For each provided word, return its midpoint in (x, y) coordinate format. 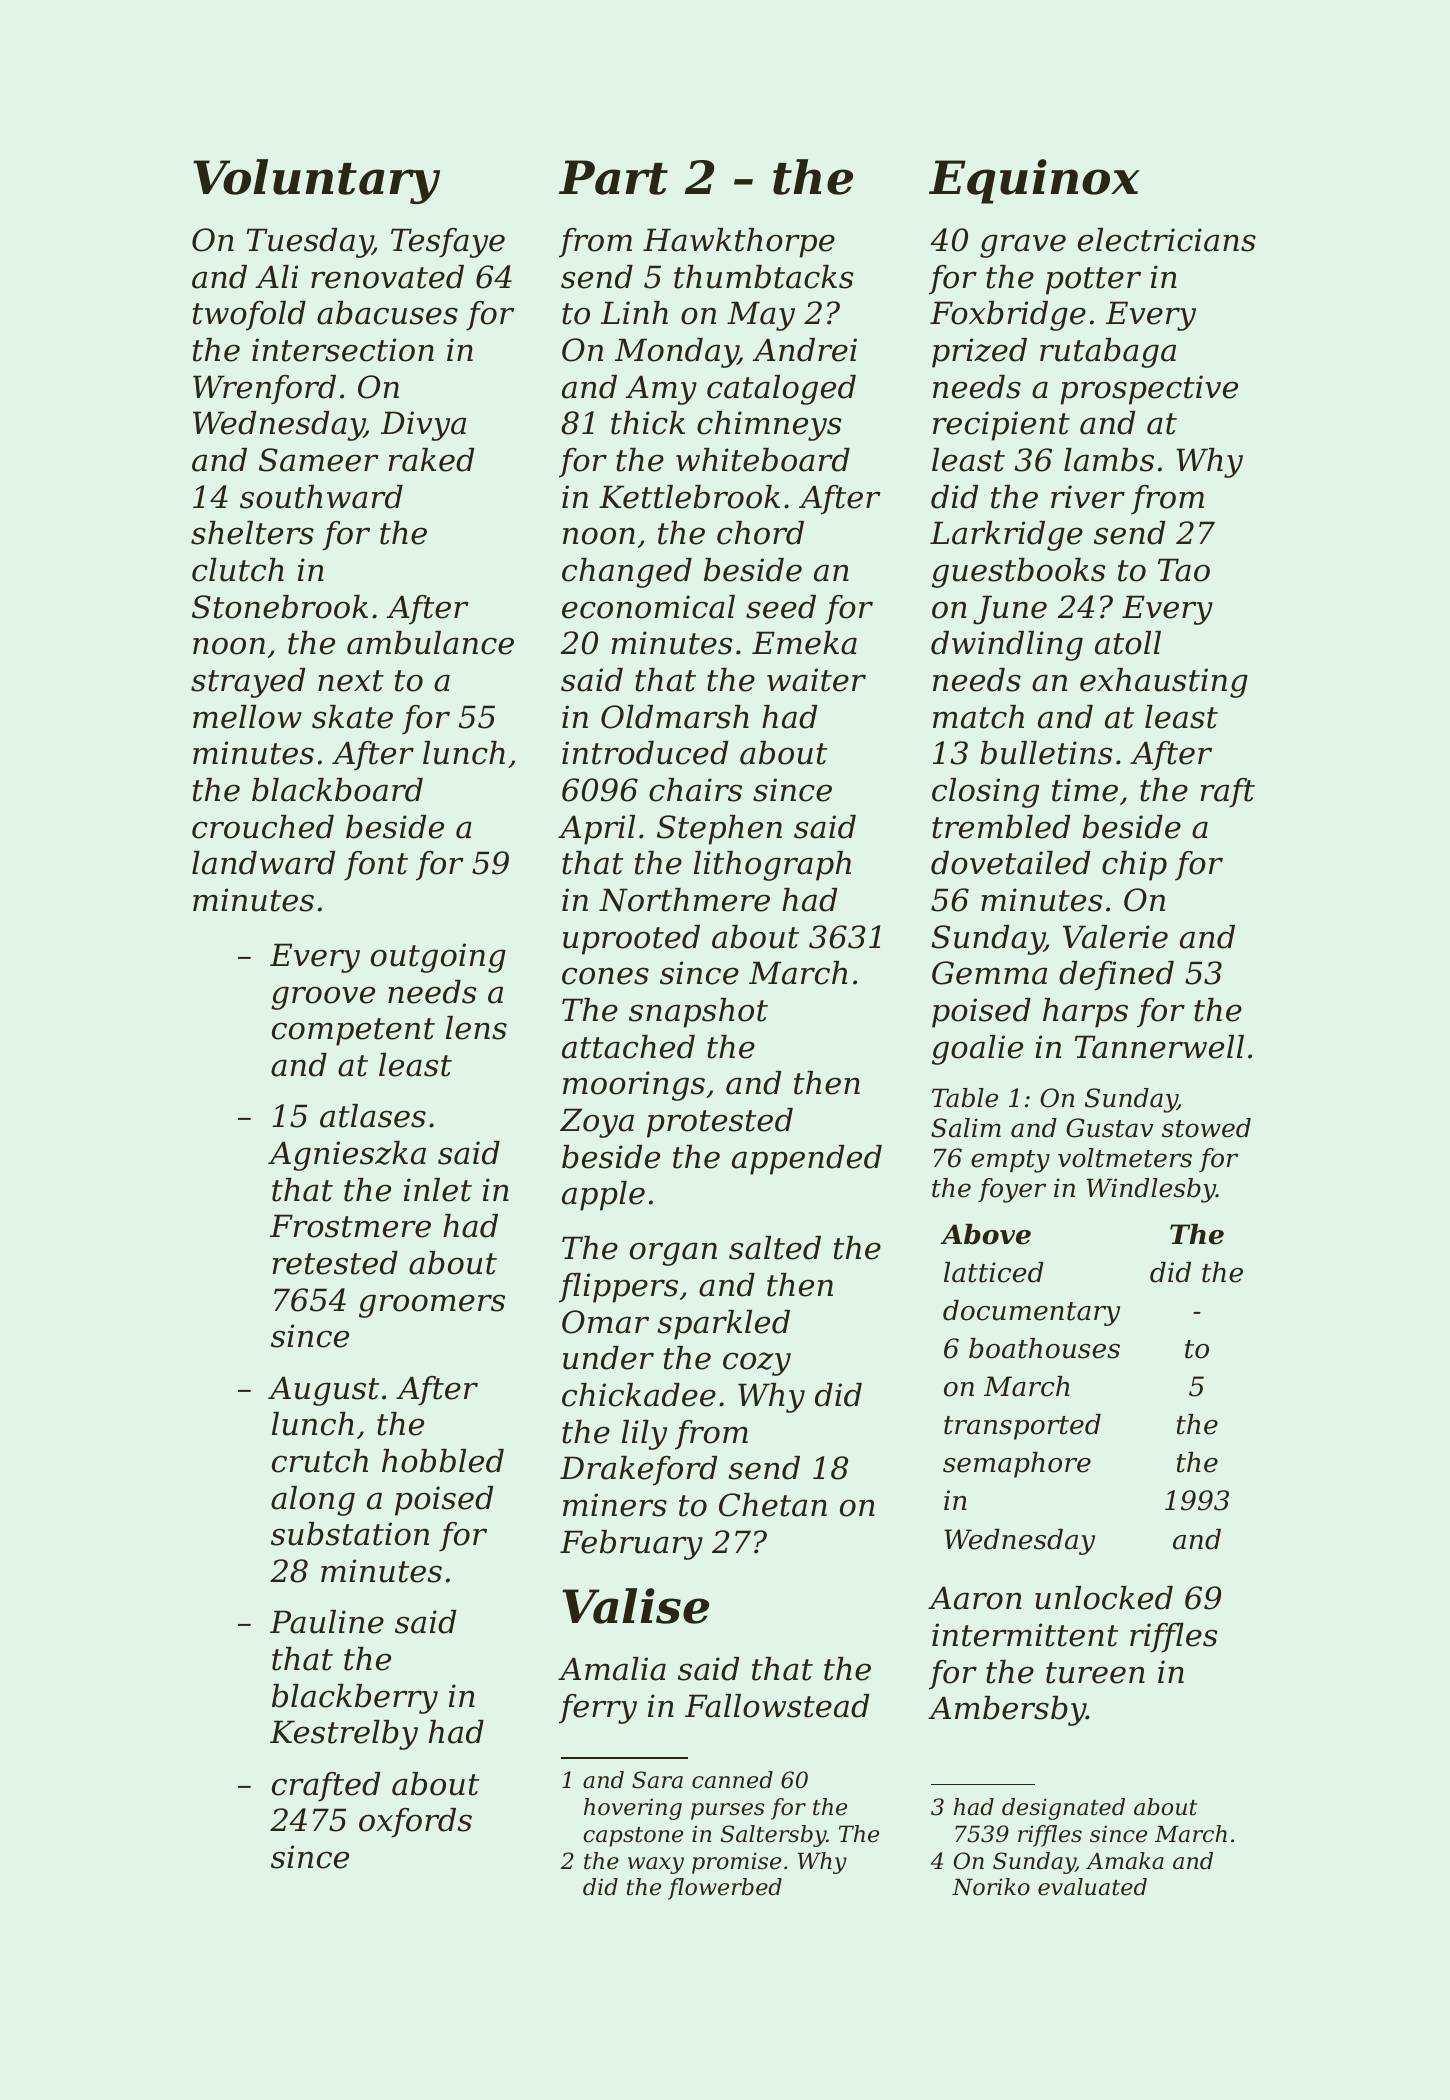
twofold (249, 316)
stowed (1206, 1128)
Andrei (805, 350)
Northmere (684, 900)
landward (263, 863)
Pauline (327, 1622)
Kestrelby (344, 1735)
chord (760, 533)
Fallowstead (777, 1706)
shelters (252, 533)
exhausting (1164, 683)
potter (1093, 281)
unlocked (1104, 1598)
